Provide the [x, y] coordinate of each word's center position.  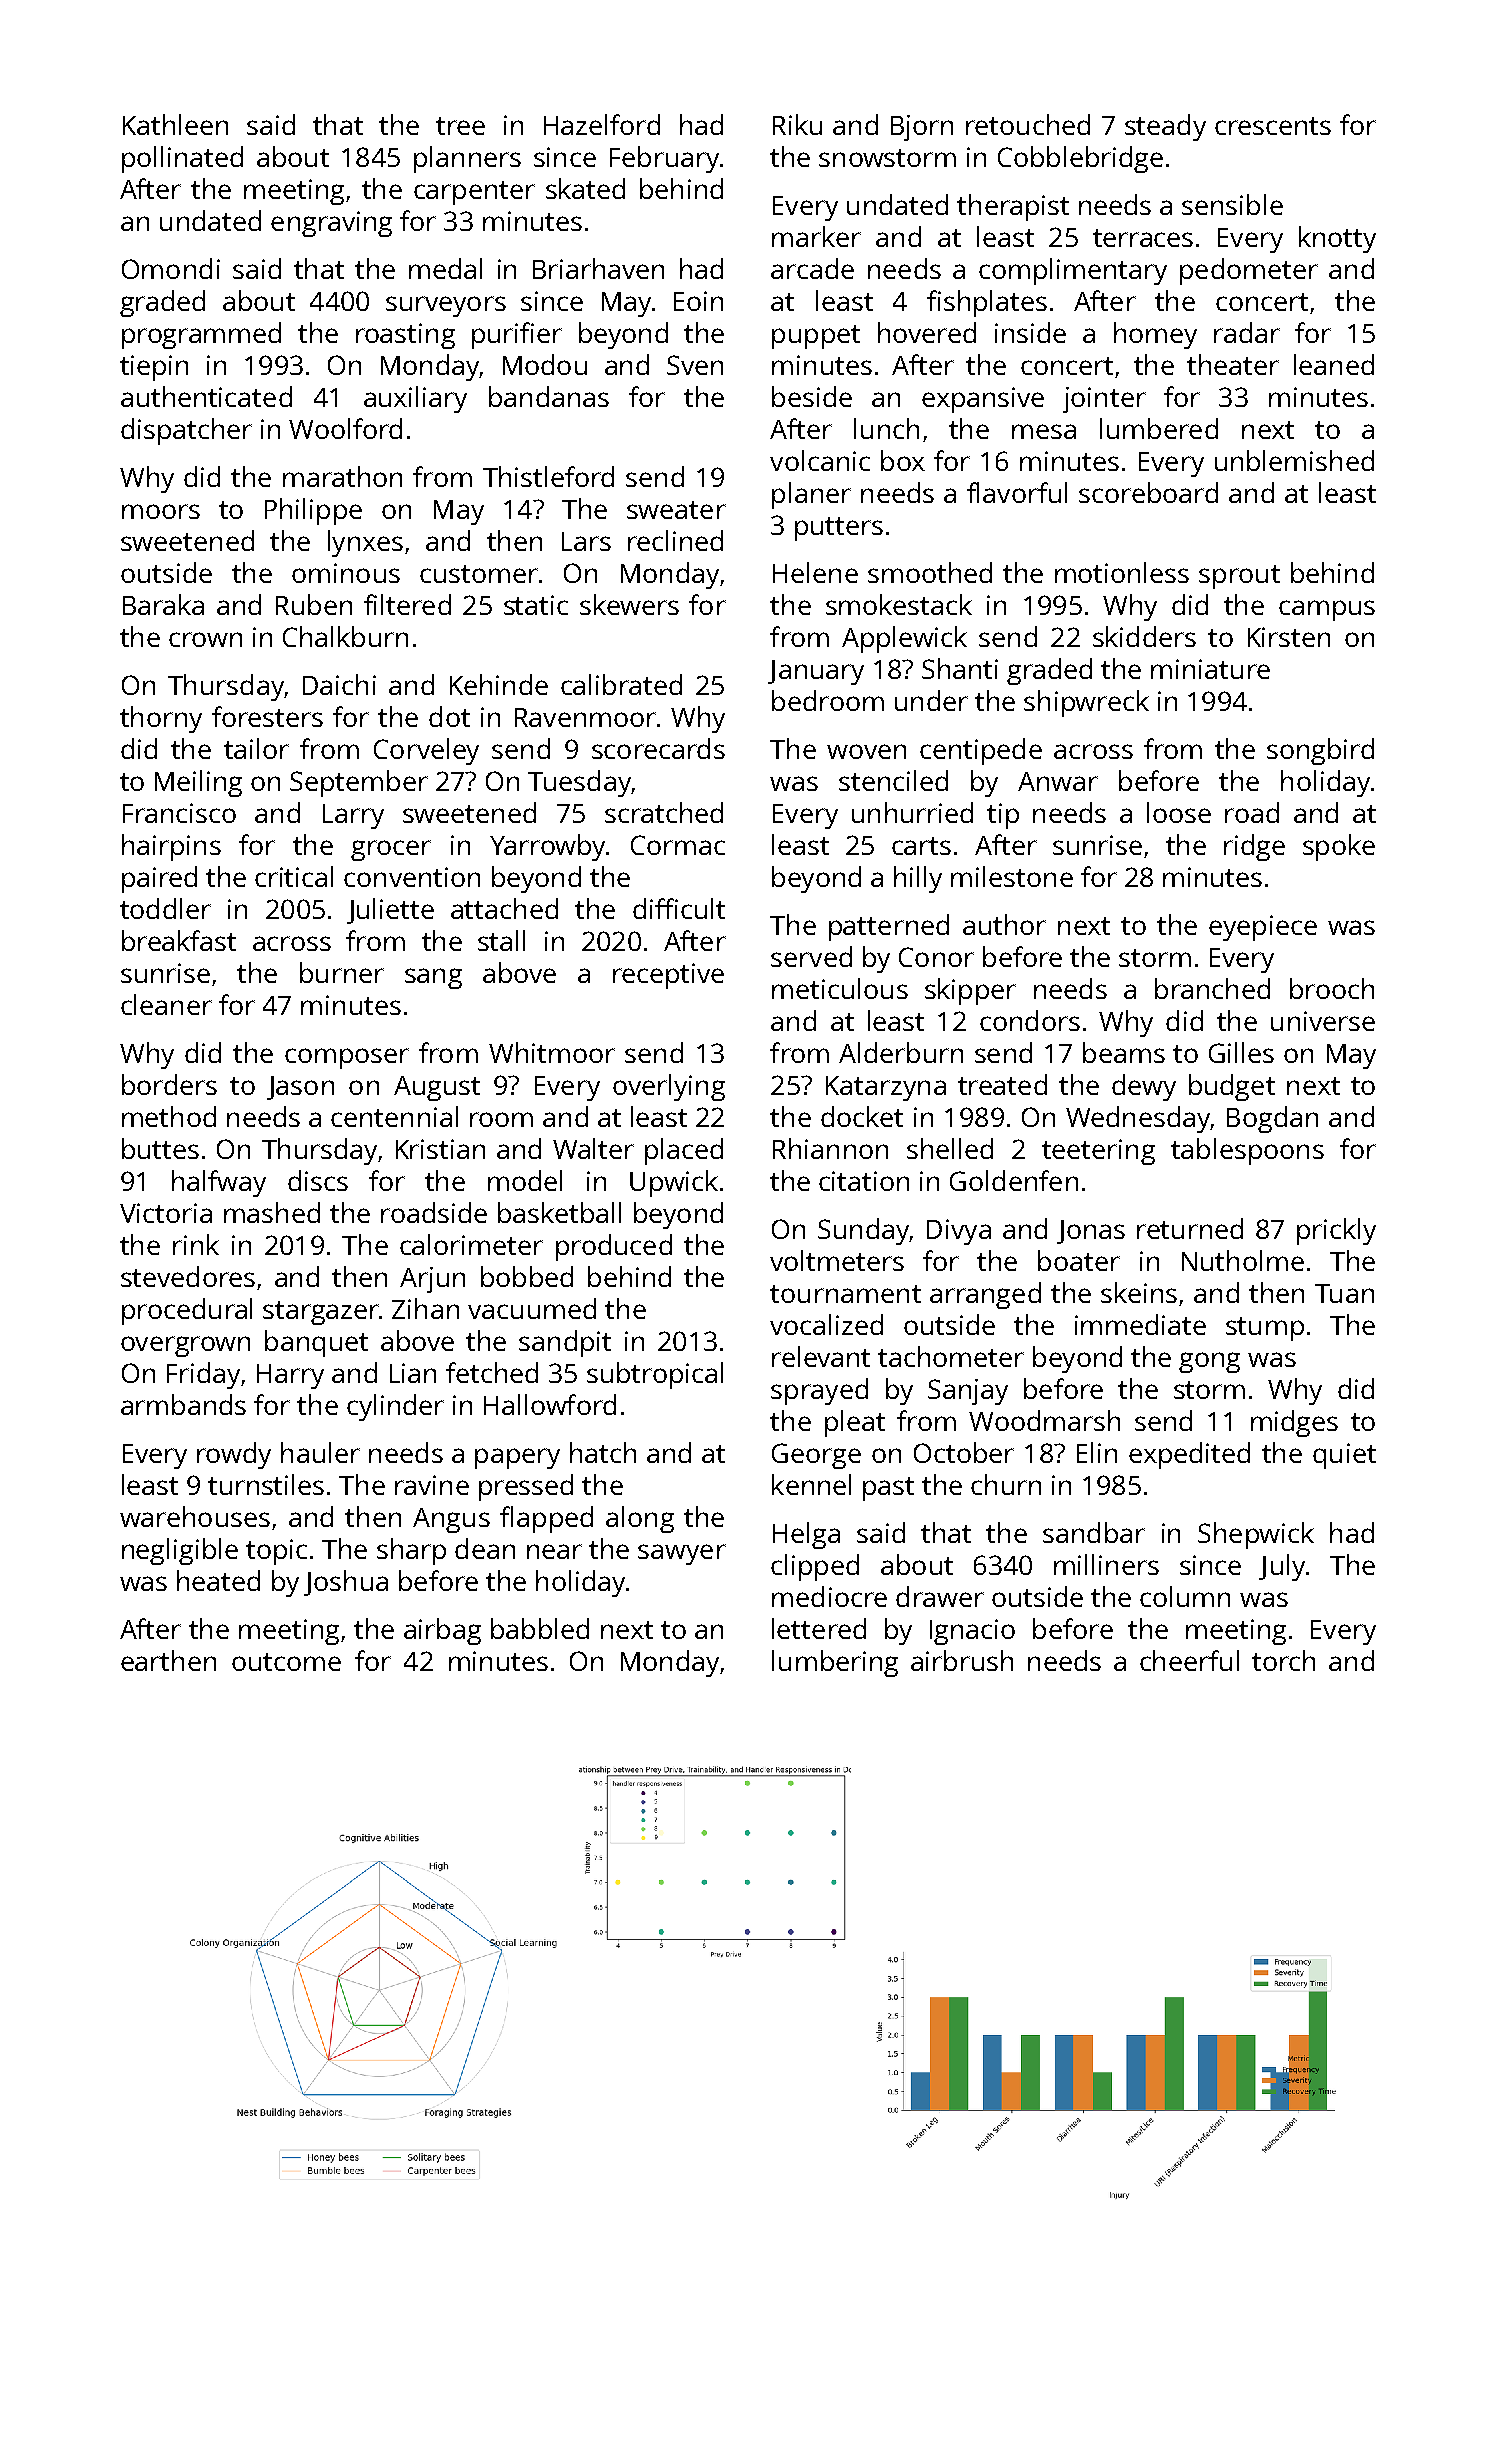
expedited [1189, 1455]
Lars [586, 541]
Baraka [163, 604]
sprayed [819, 1391]
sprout [1239, 577]
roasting [405, 336]
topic [276, 1552]
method [169, 1116]
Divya [959, 1232]
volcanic [820, 460]
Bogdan [1272, 1119]
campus [1327, 610]
